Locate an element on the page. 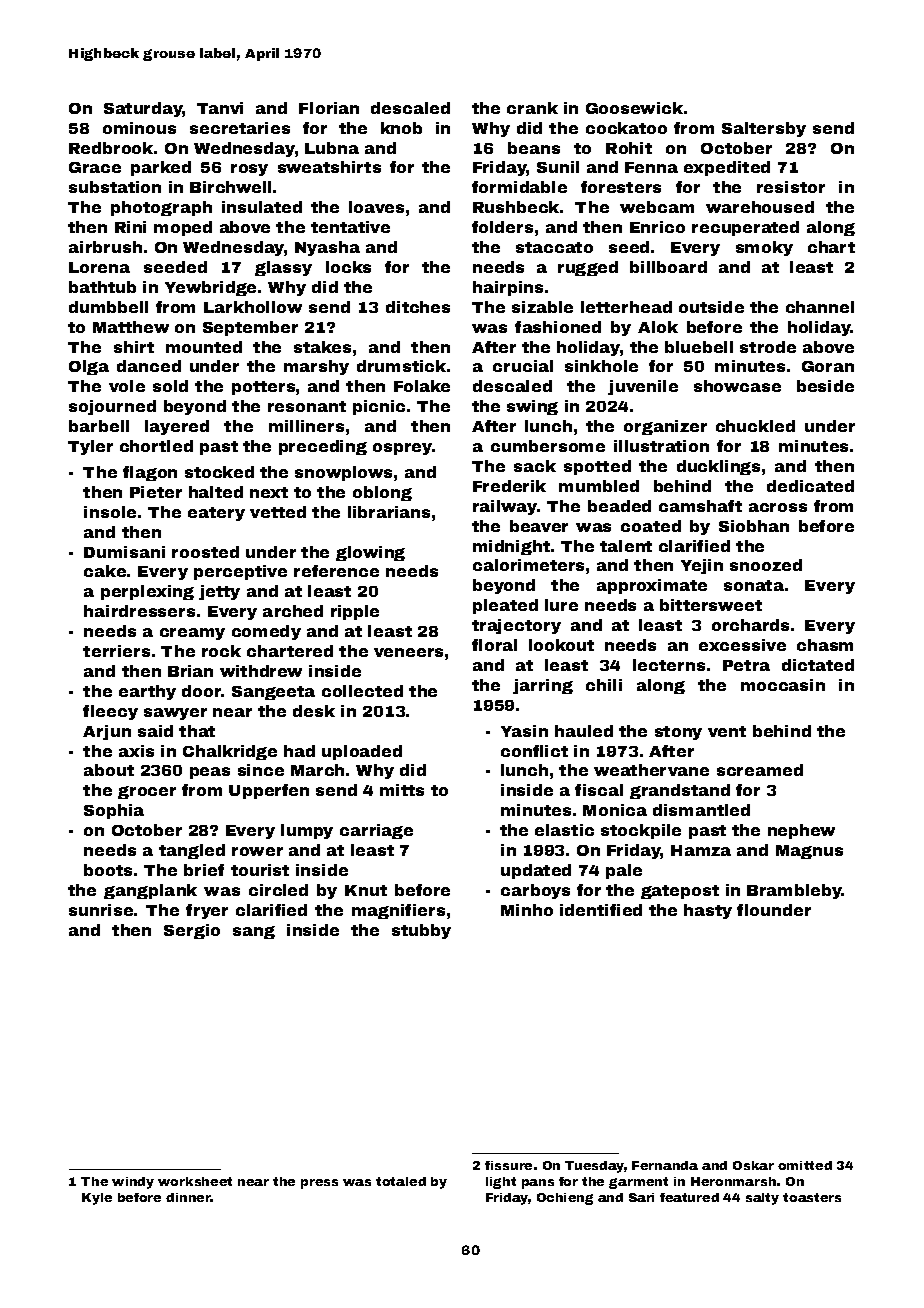 The height and width of the image is (1308, 924). terriers is located at coordinates (116, 651).
